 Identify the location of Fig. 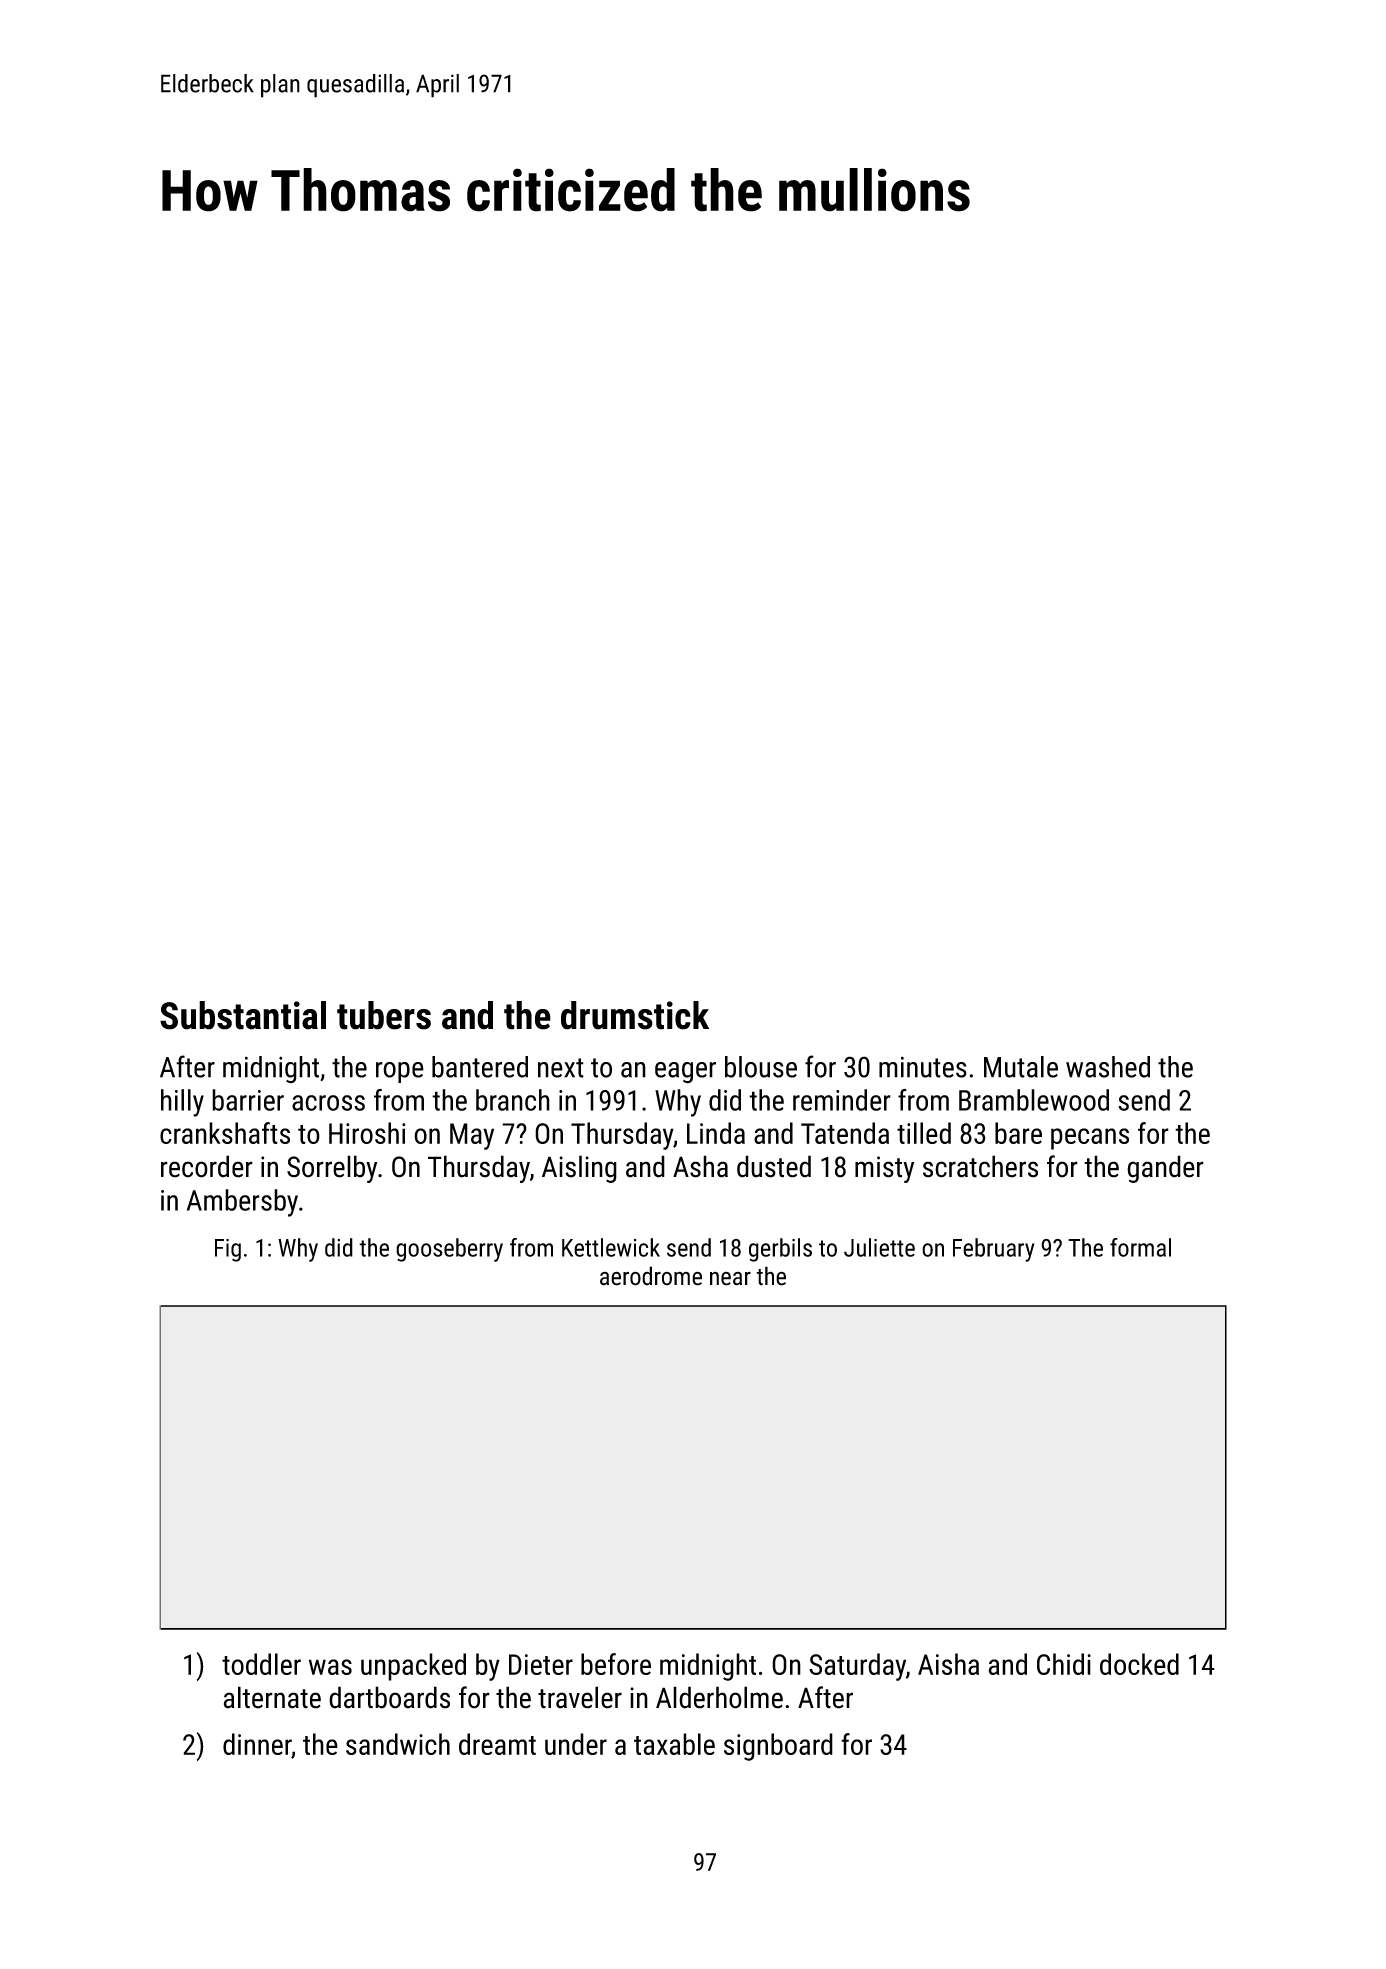
(228, 1250).
